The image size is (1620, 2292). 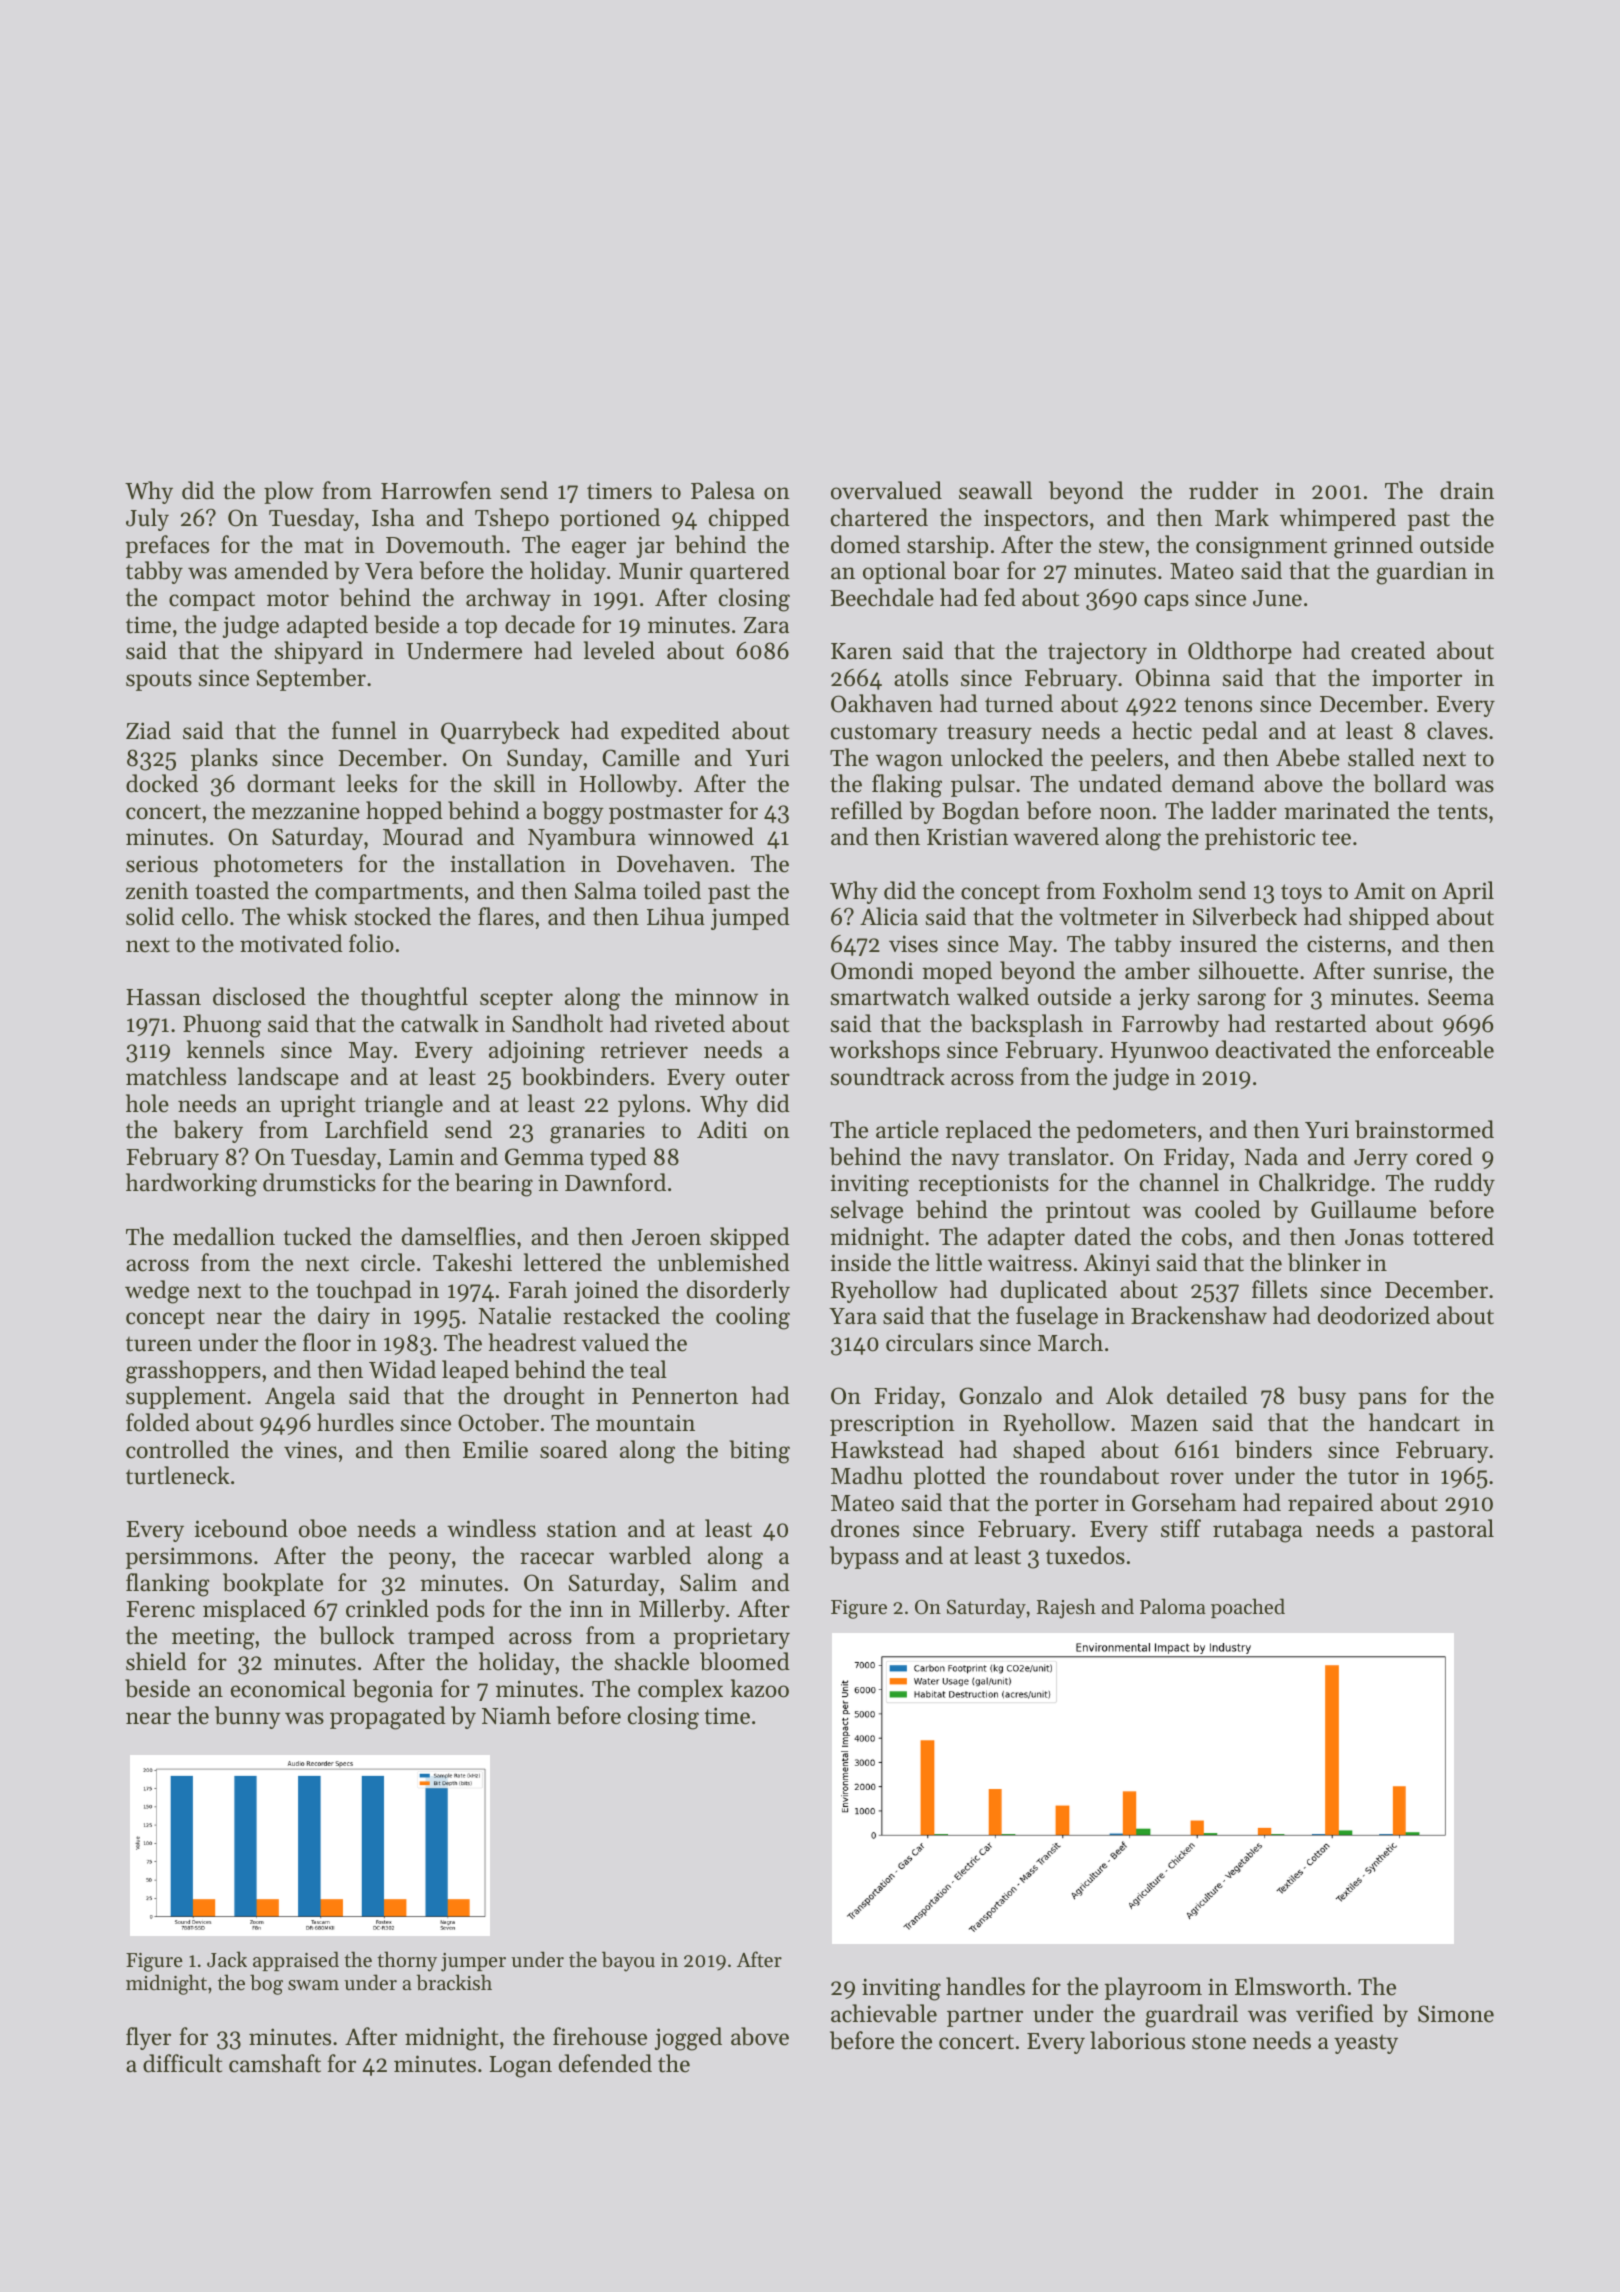 I want to click on flyer, so click(x=148, y=2038).
